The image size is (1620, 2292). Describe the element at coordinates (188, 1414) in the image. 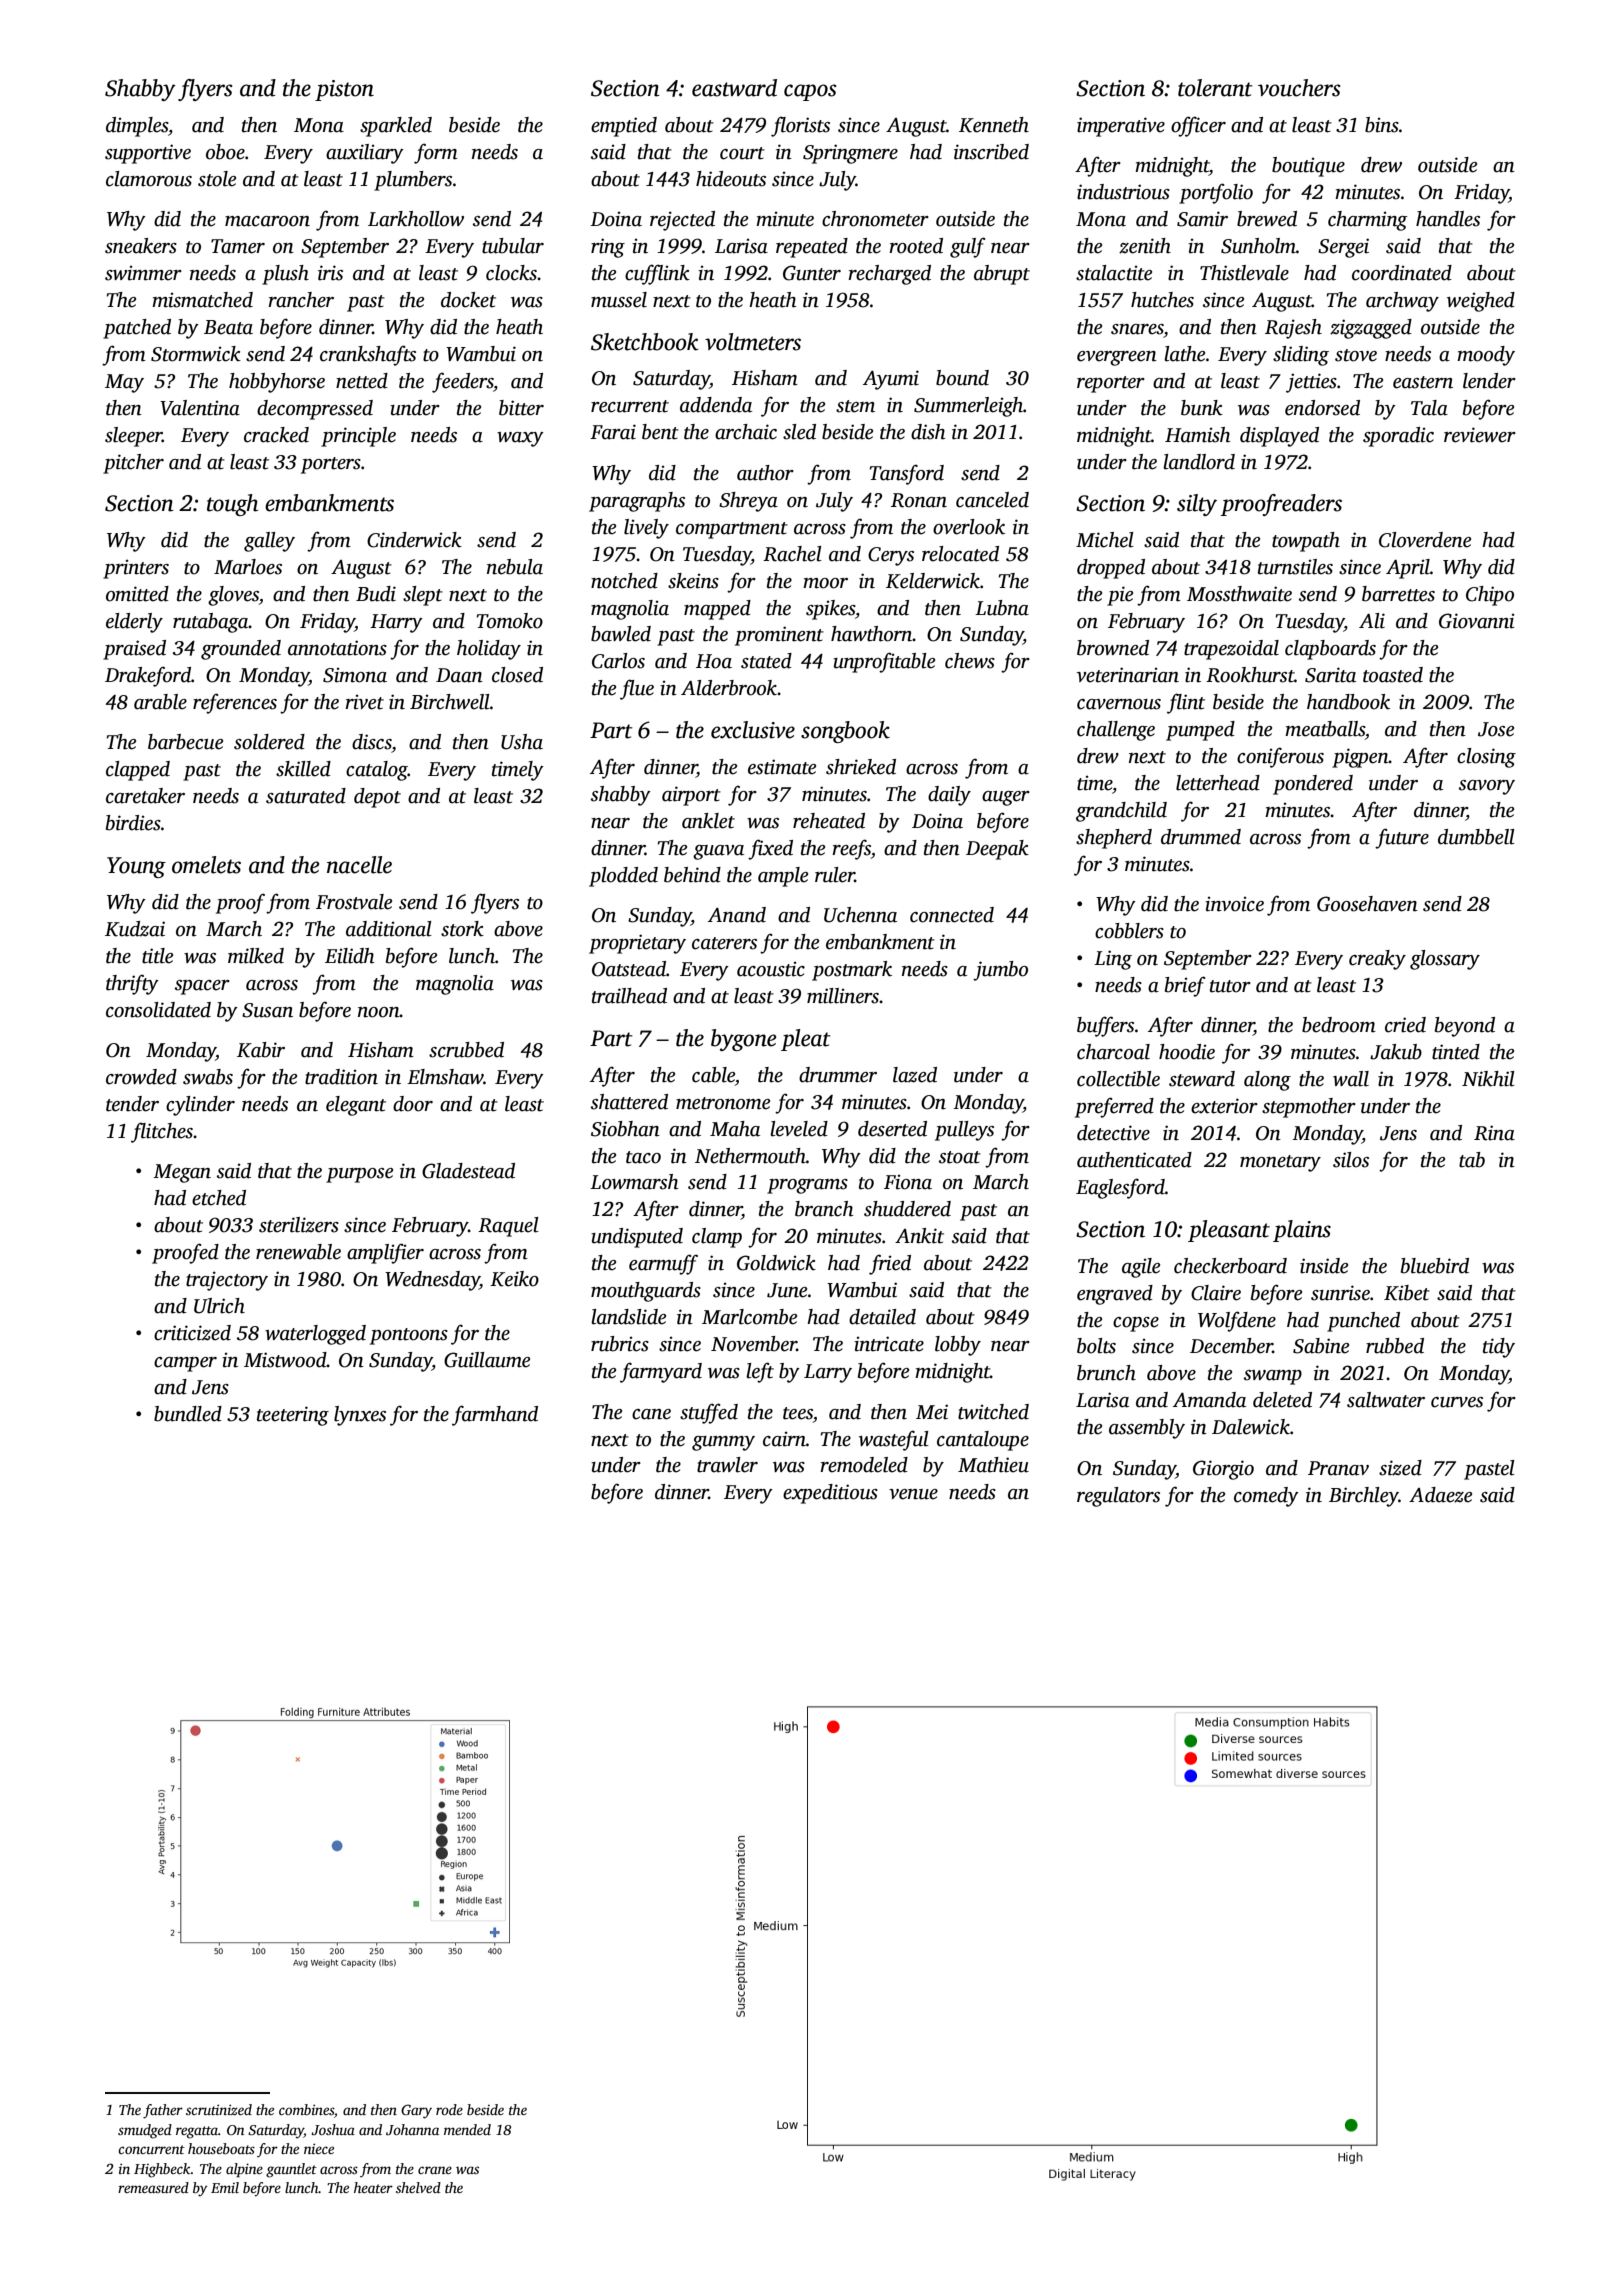

I see `bundled` at that location.
